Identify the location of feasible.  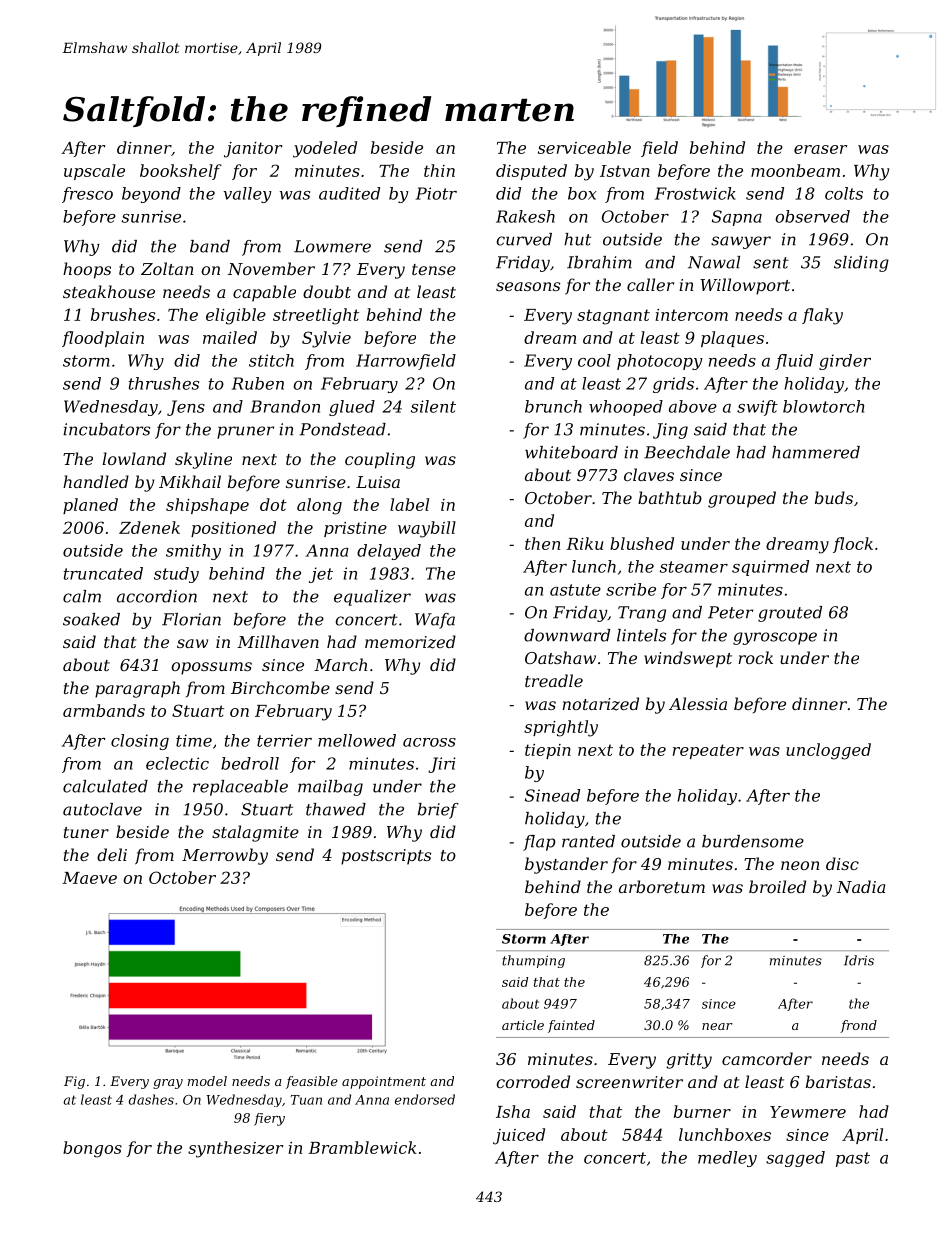
(312, 1082).
